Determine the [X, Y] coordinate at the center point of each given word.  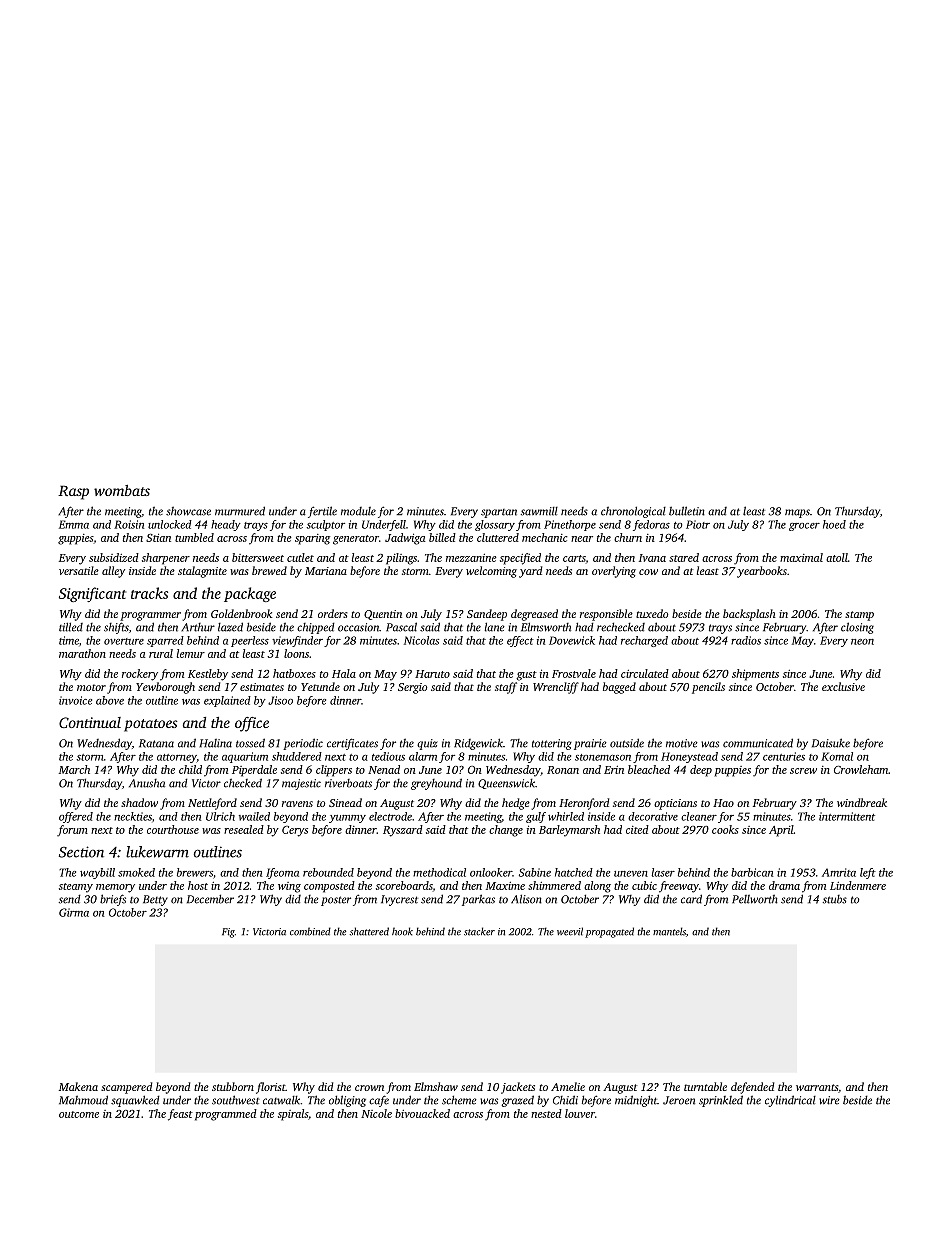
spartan [499, 513]
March [74, 769]
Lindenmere [858, 885]
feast [180, 1115]
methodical [439, 872]
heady [226, 525]
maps [797, 513]
